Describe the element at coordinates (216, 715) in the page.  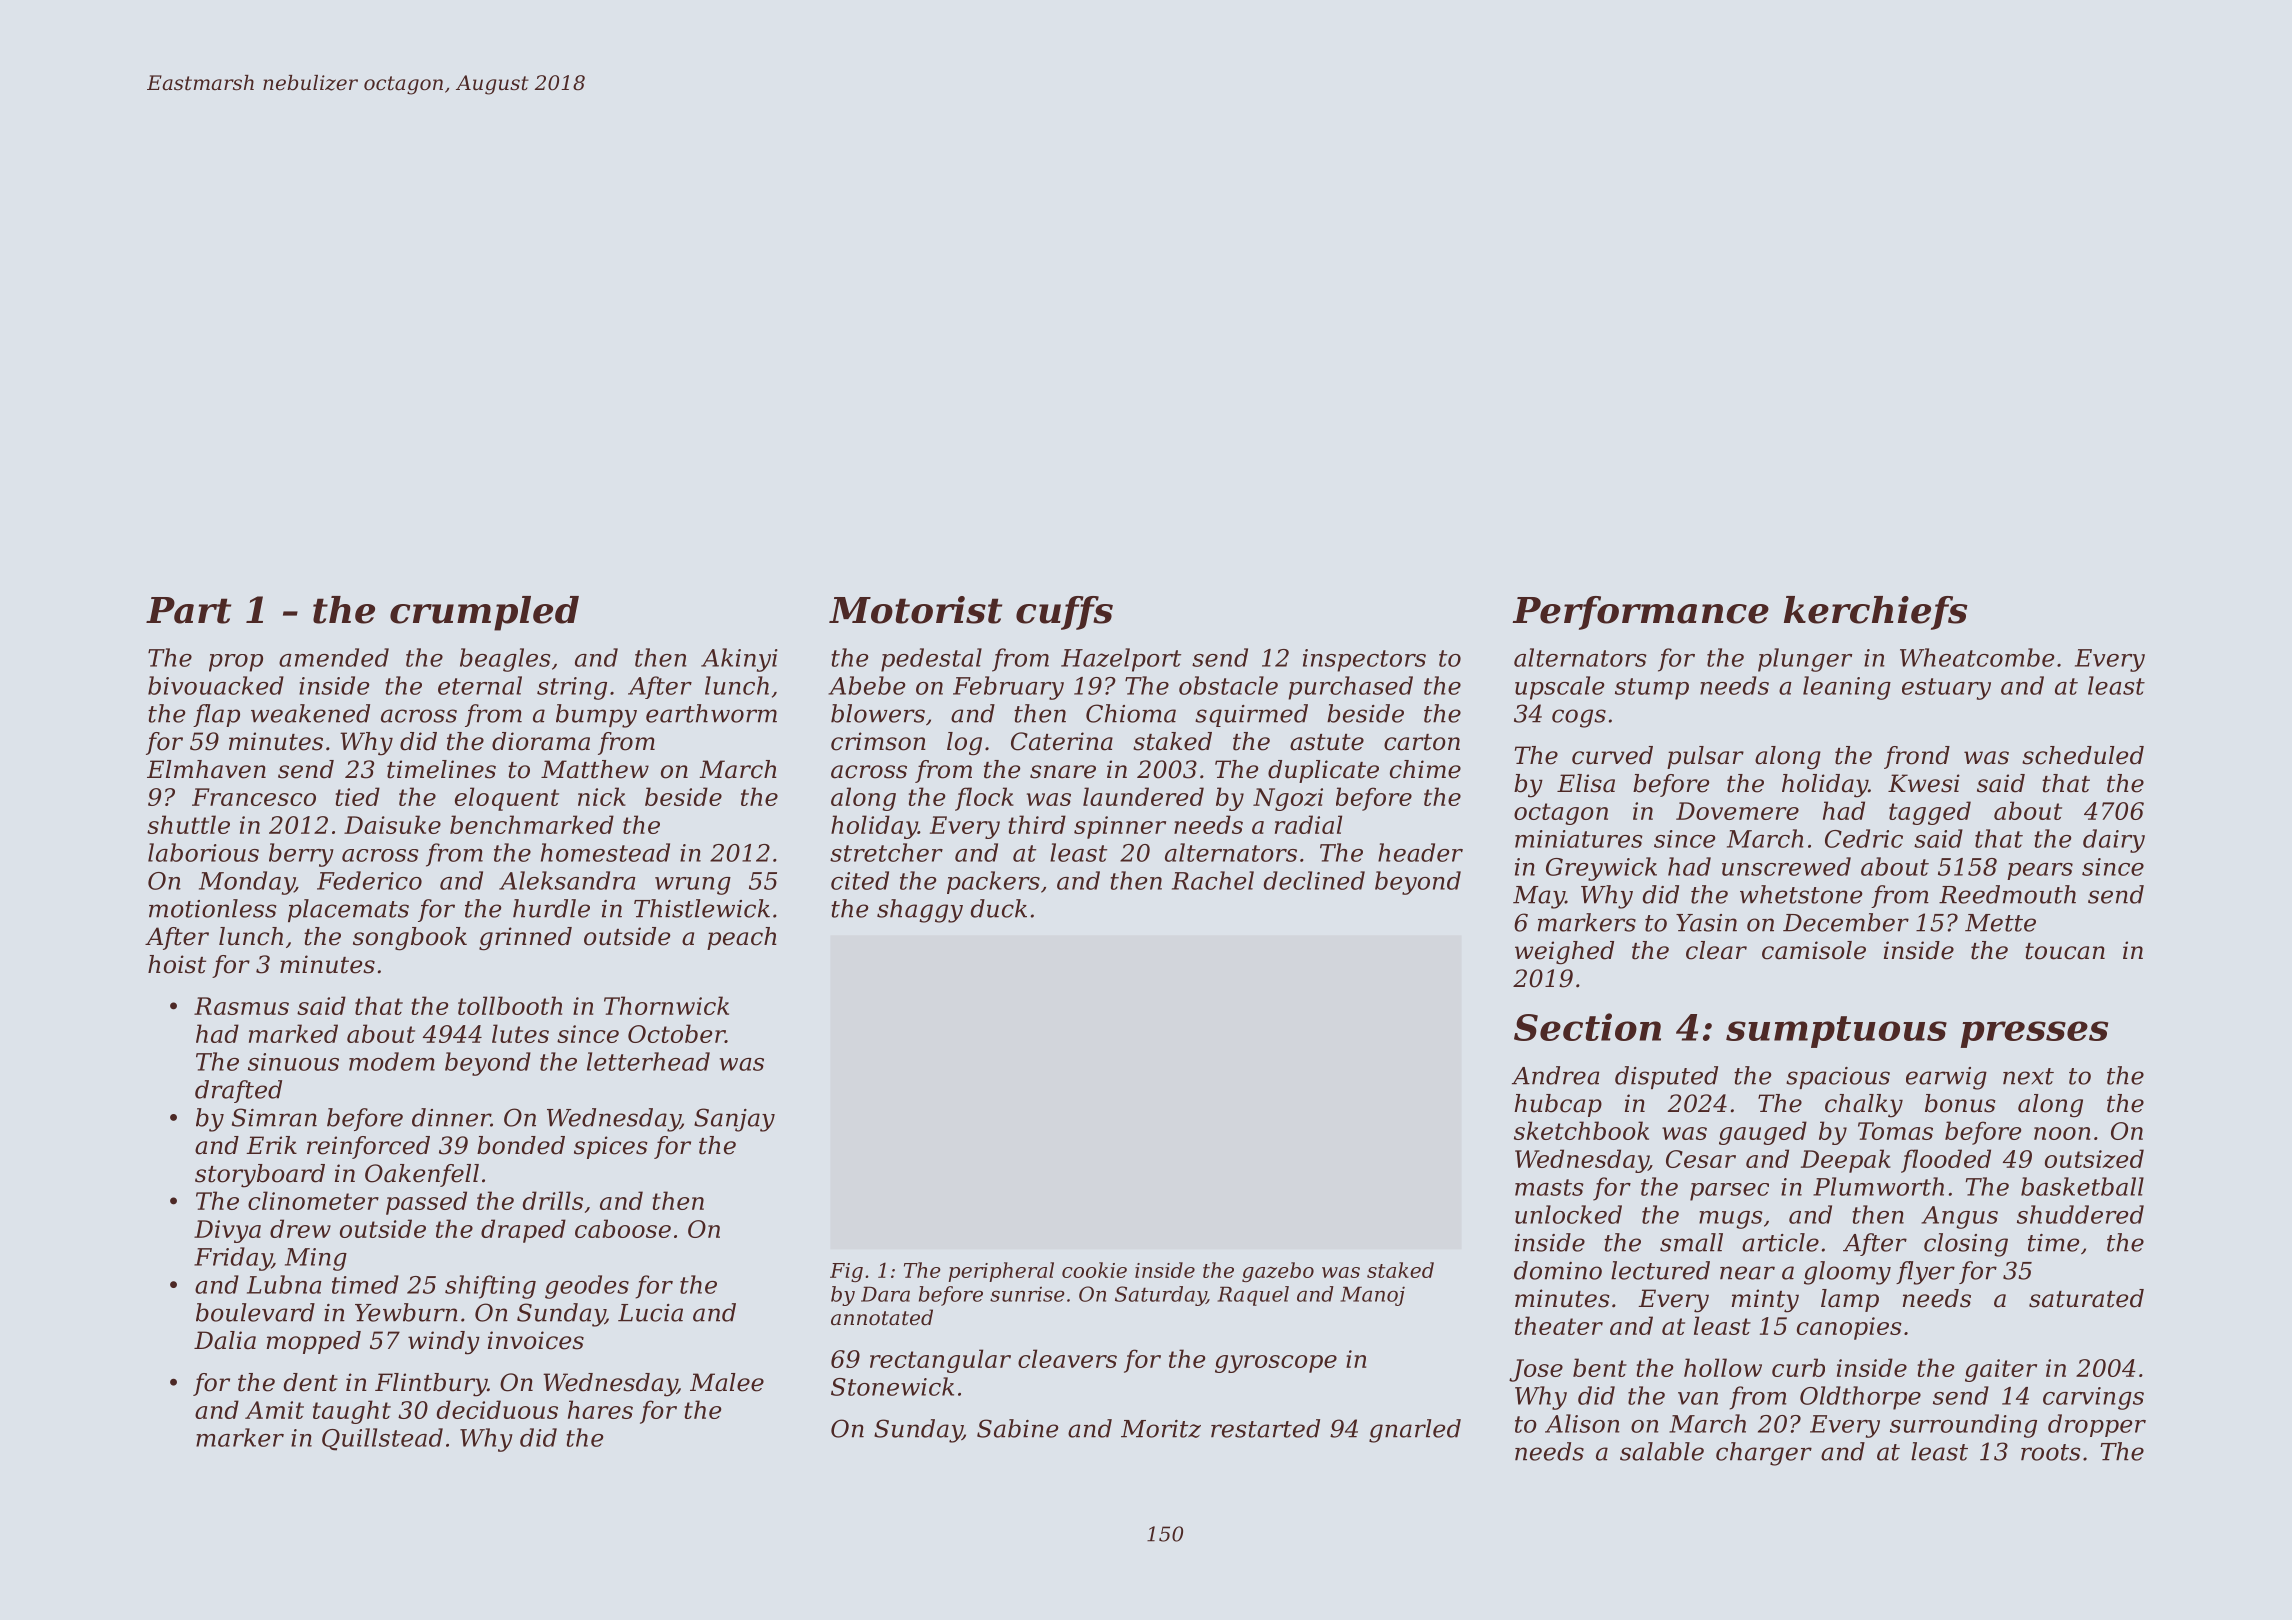
I see `flap` at that location.
